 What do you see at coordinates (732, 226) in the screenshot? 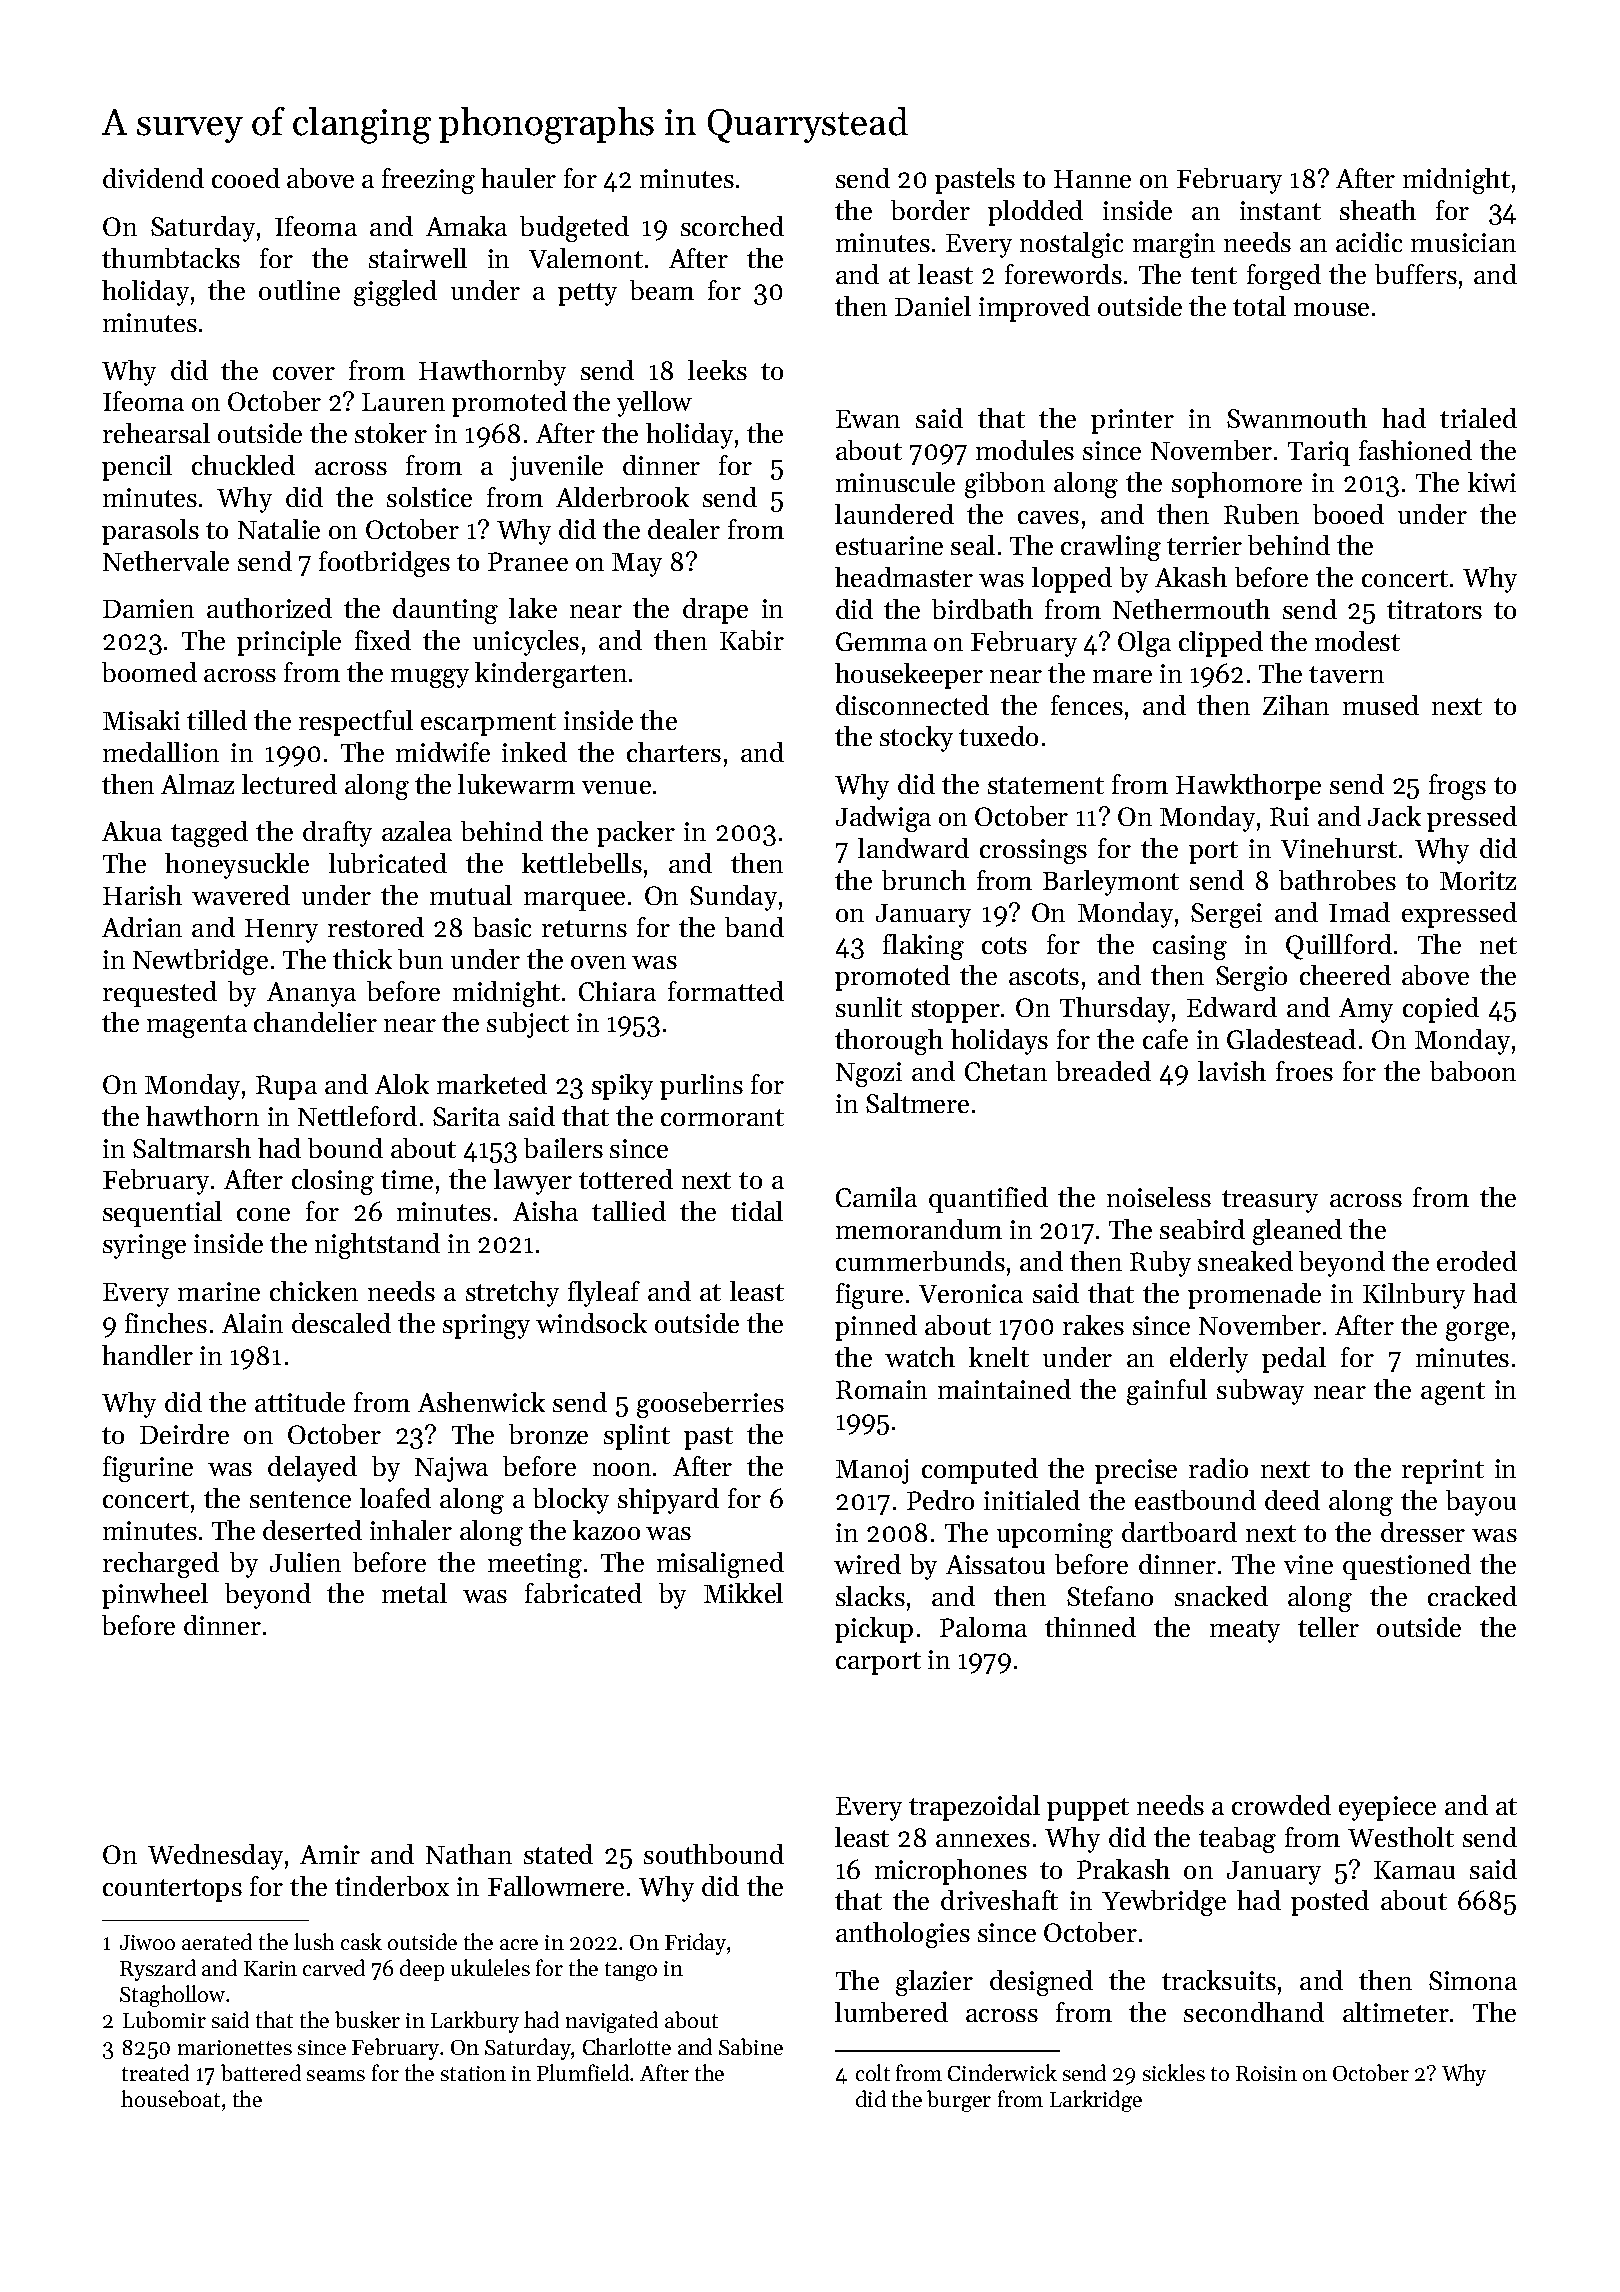
I see `scorched` at bounding box center [732, 226].
